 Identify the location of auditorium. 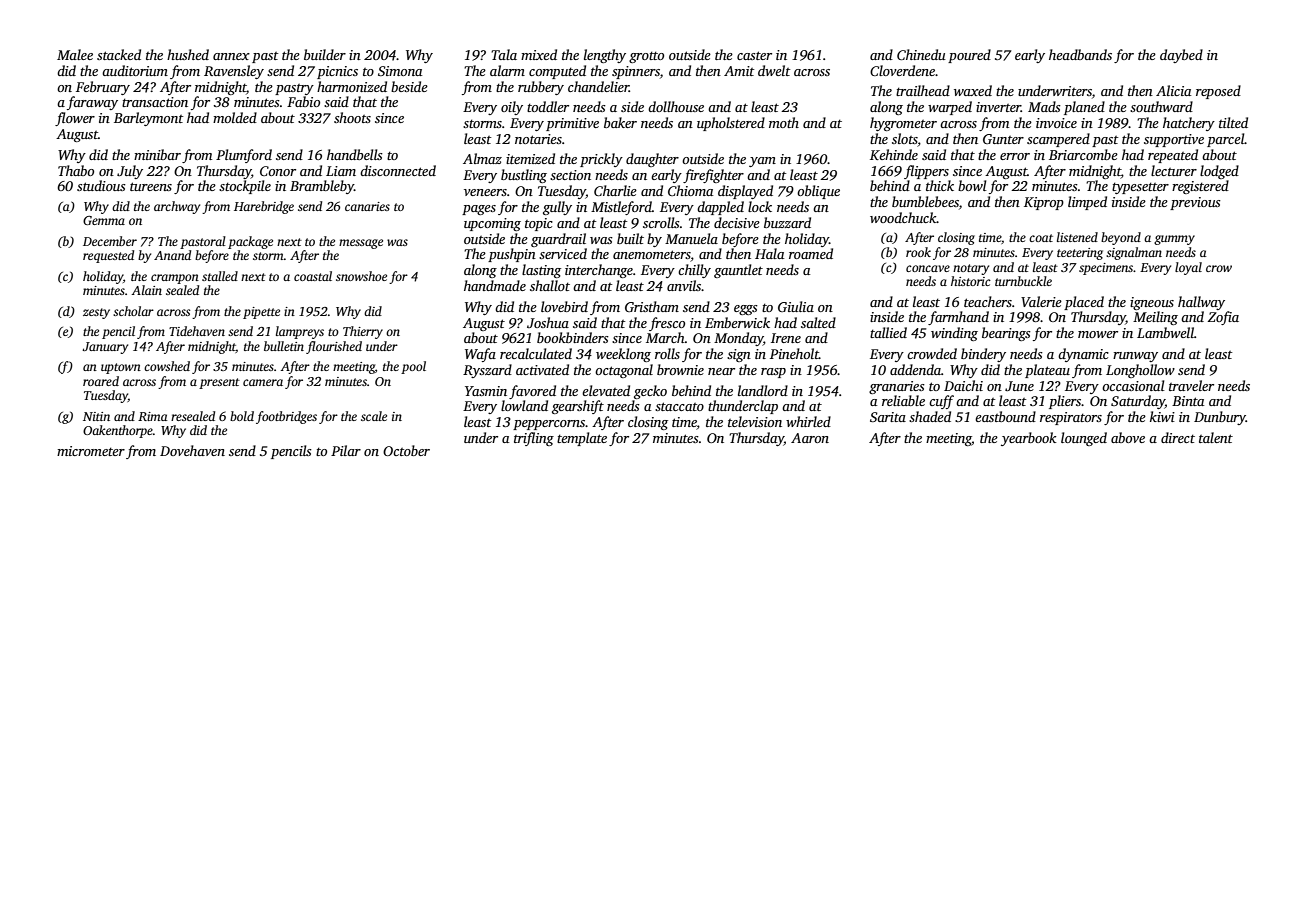
(135, 70).
